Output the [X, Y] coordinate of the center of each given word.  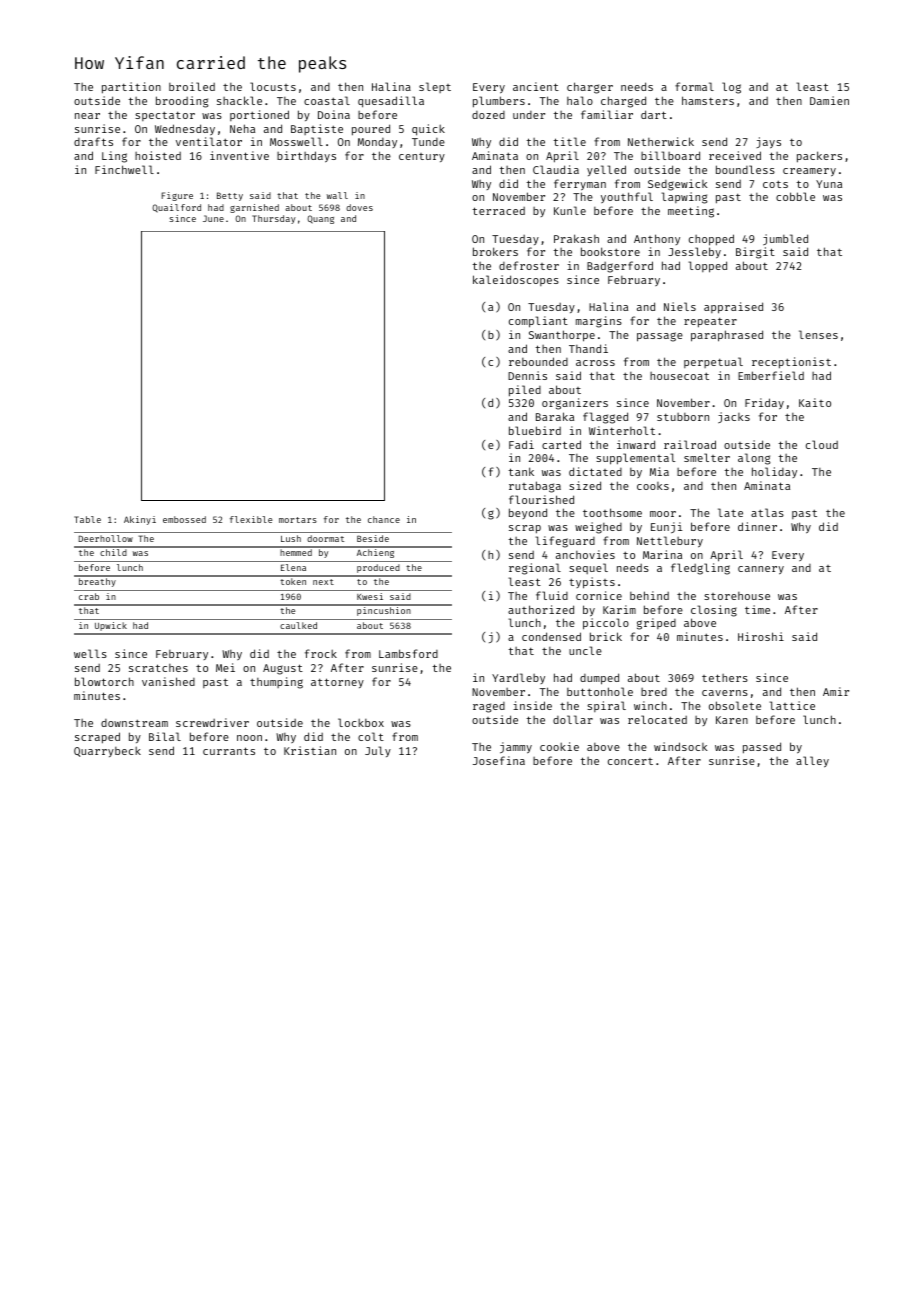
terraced [498, 211]
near [87, 116]
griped [656, 624]
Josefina [499, 760]
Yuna [829, 184]
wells [90, 653]
